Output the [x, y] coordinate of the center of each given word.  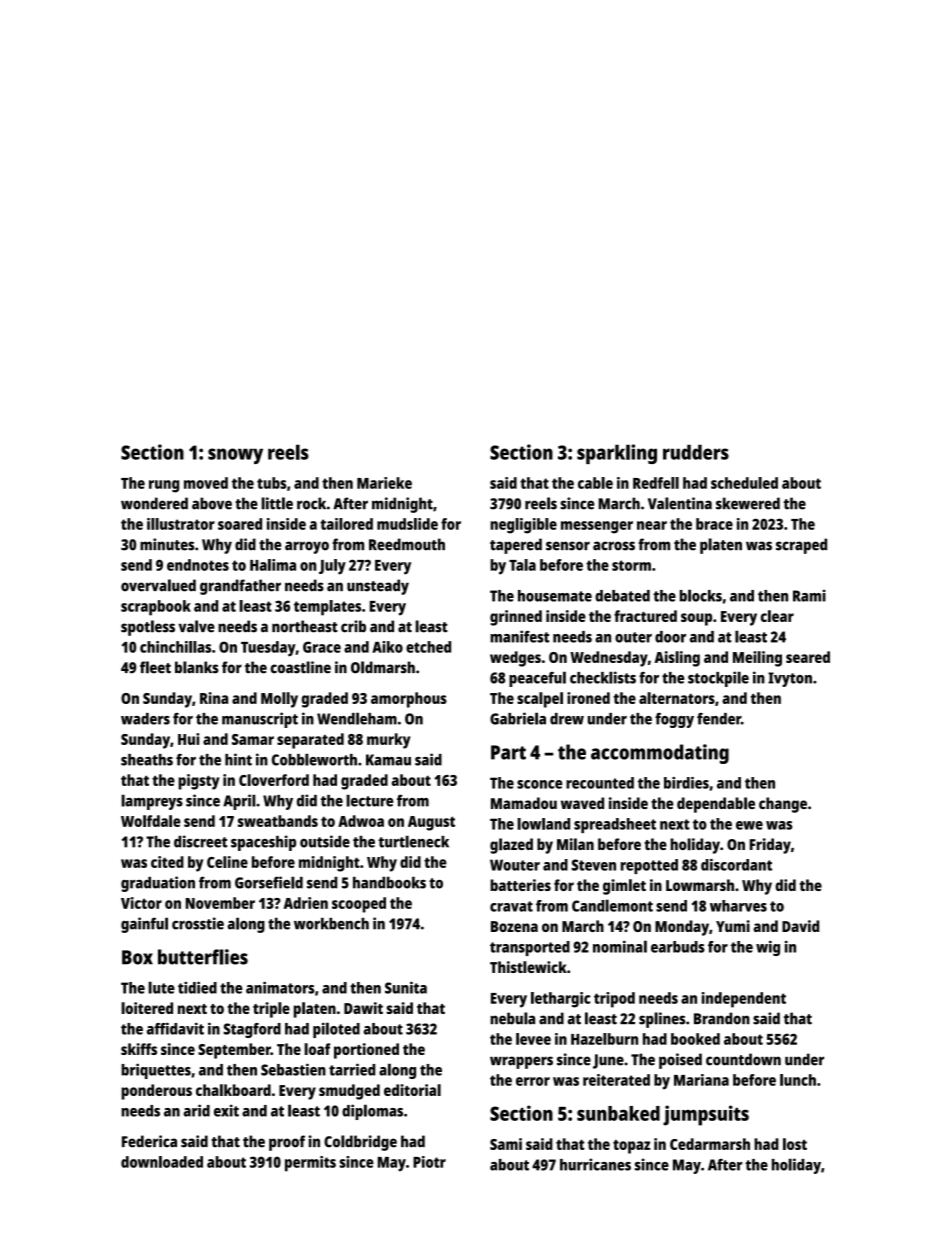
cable [595, 483]
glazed [511, 846]
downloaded [162, 1162]
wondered [154, 503]
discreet [200, 841]
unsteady [378, 587]
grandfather [240, 587]
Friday [770, 846]
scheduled [744, 483]
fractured [645, 616]
